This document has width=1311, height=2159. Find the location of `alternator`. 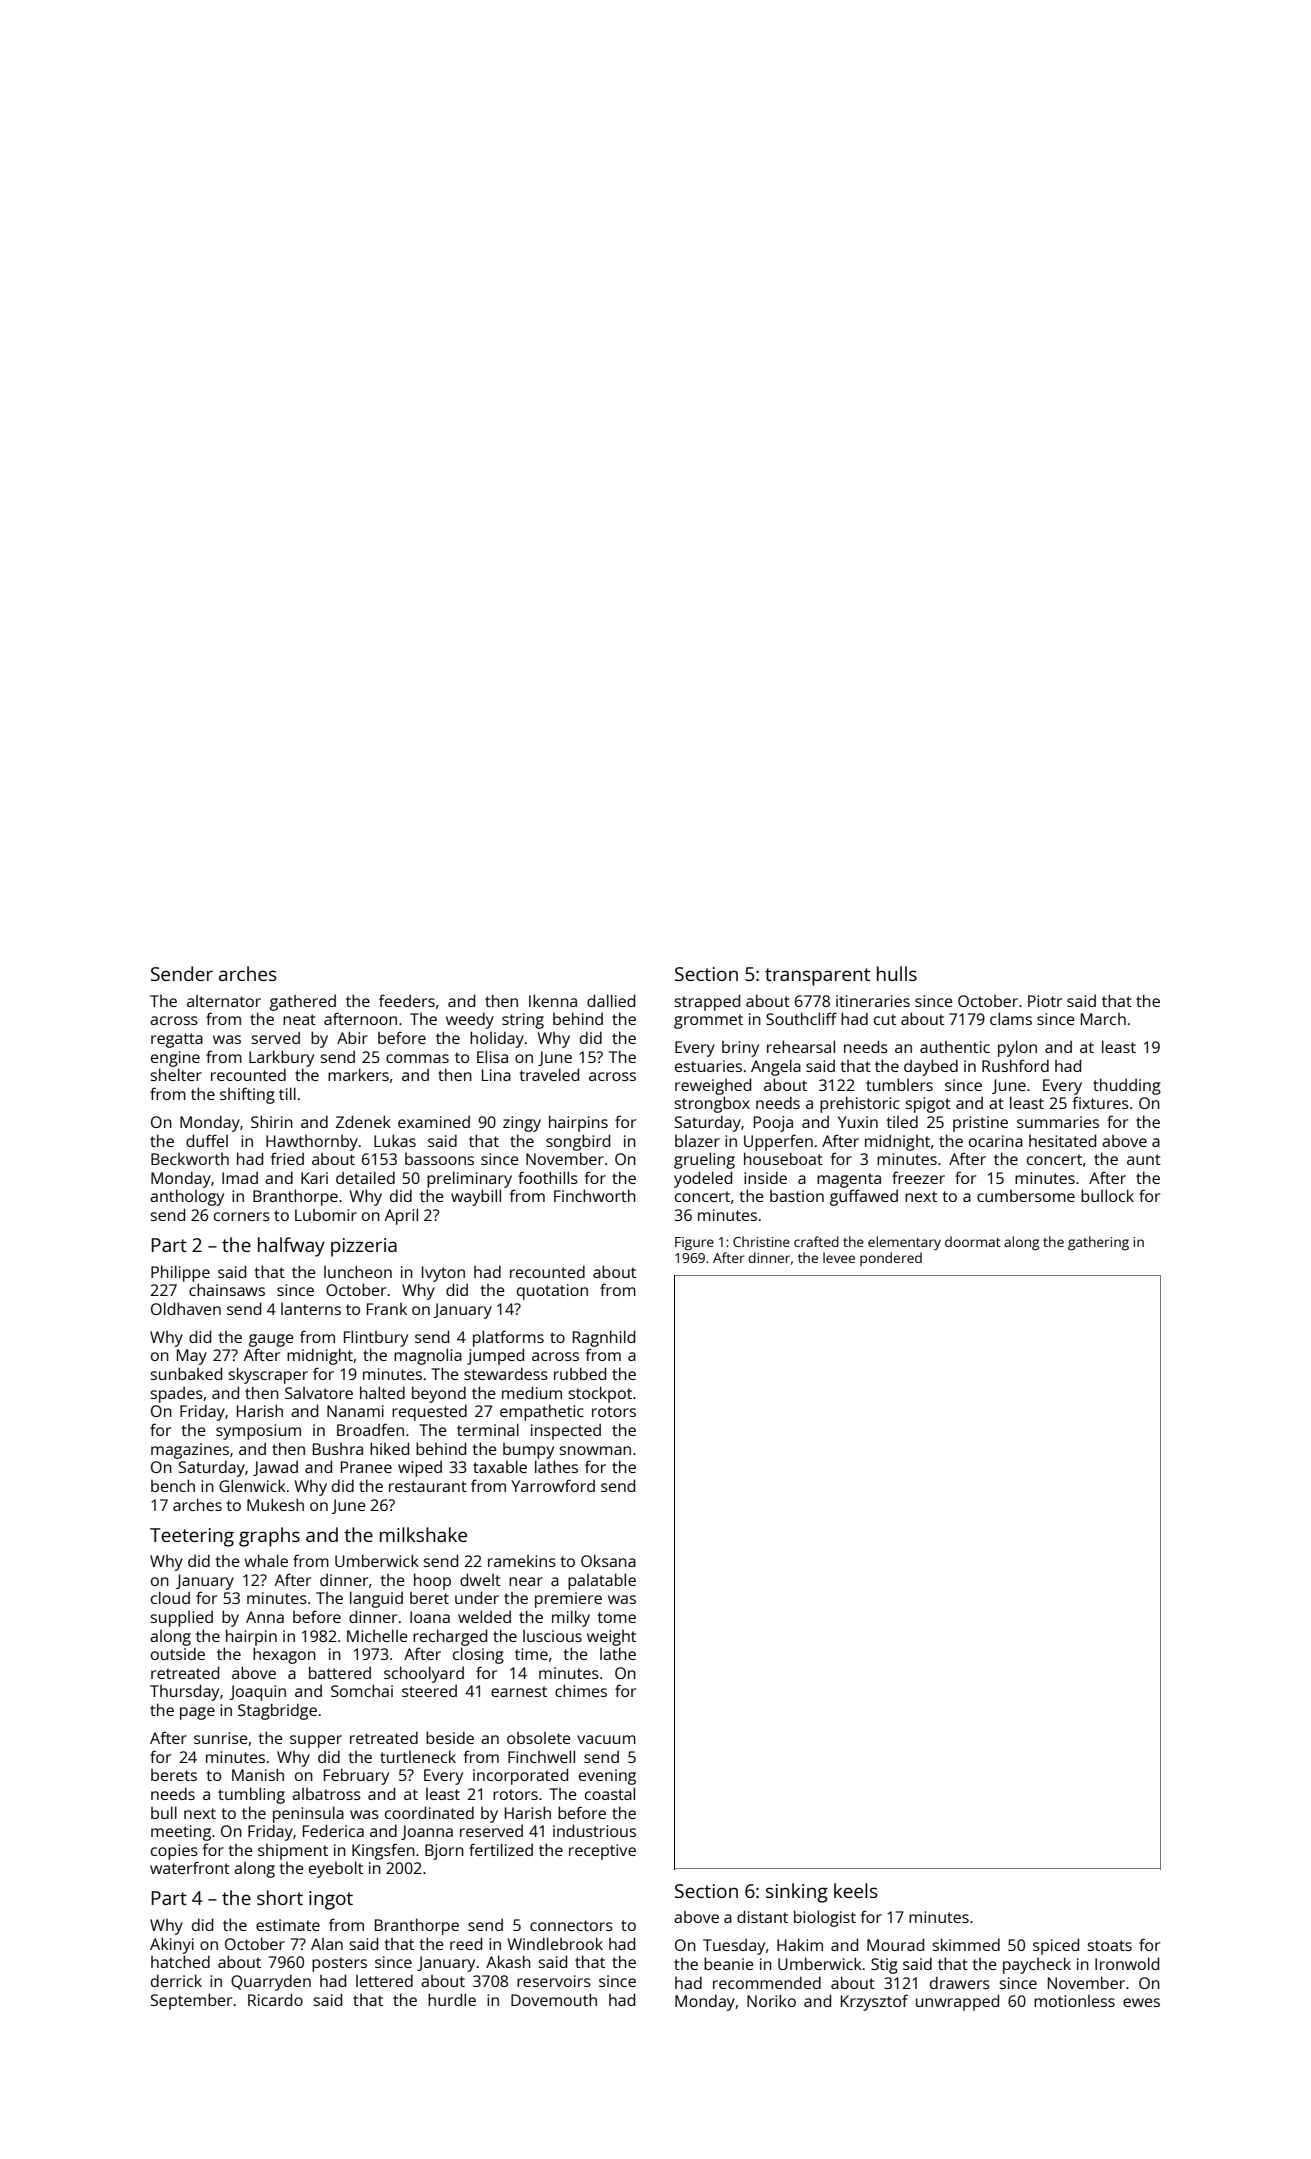

alternator is located at coordinates (224, 1001).
